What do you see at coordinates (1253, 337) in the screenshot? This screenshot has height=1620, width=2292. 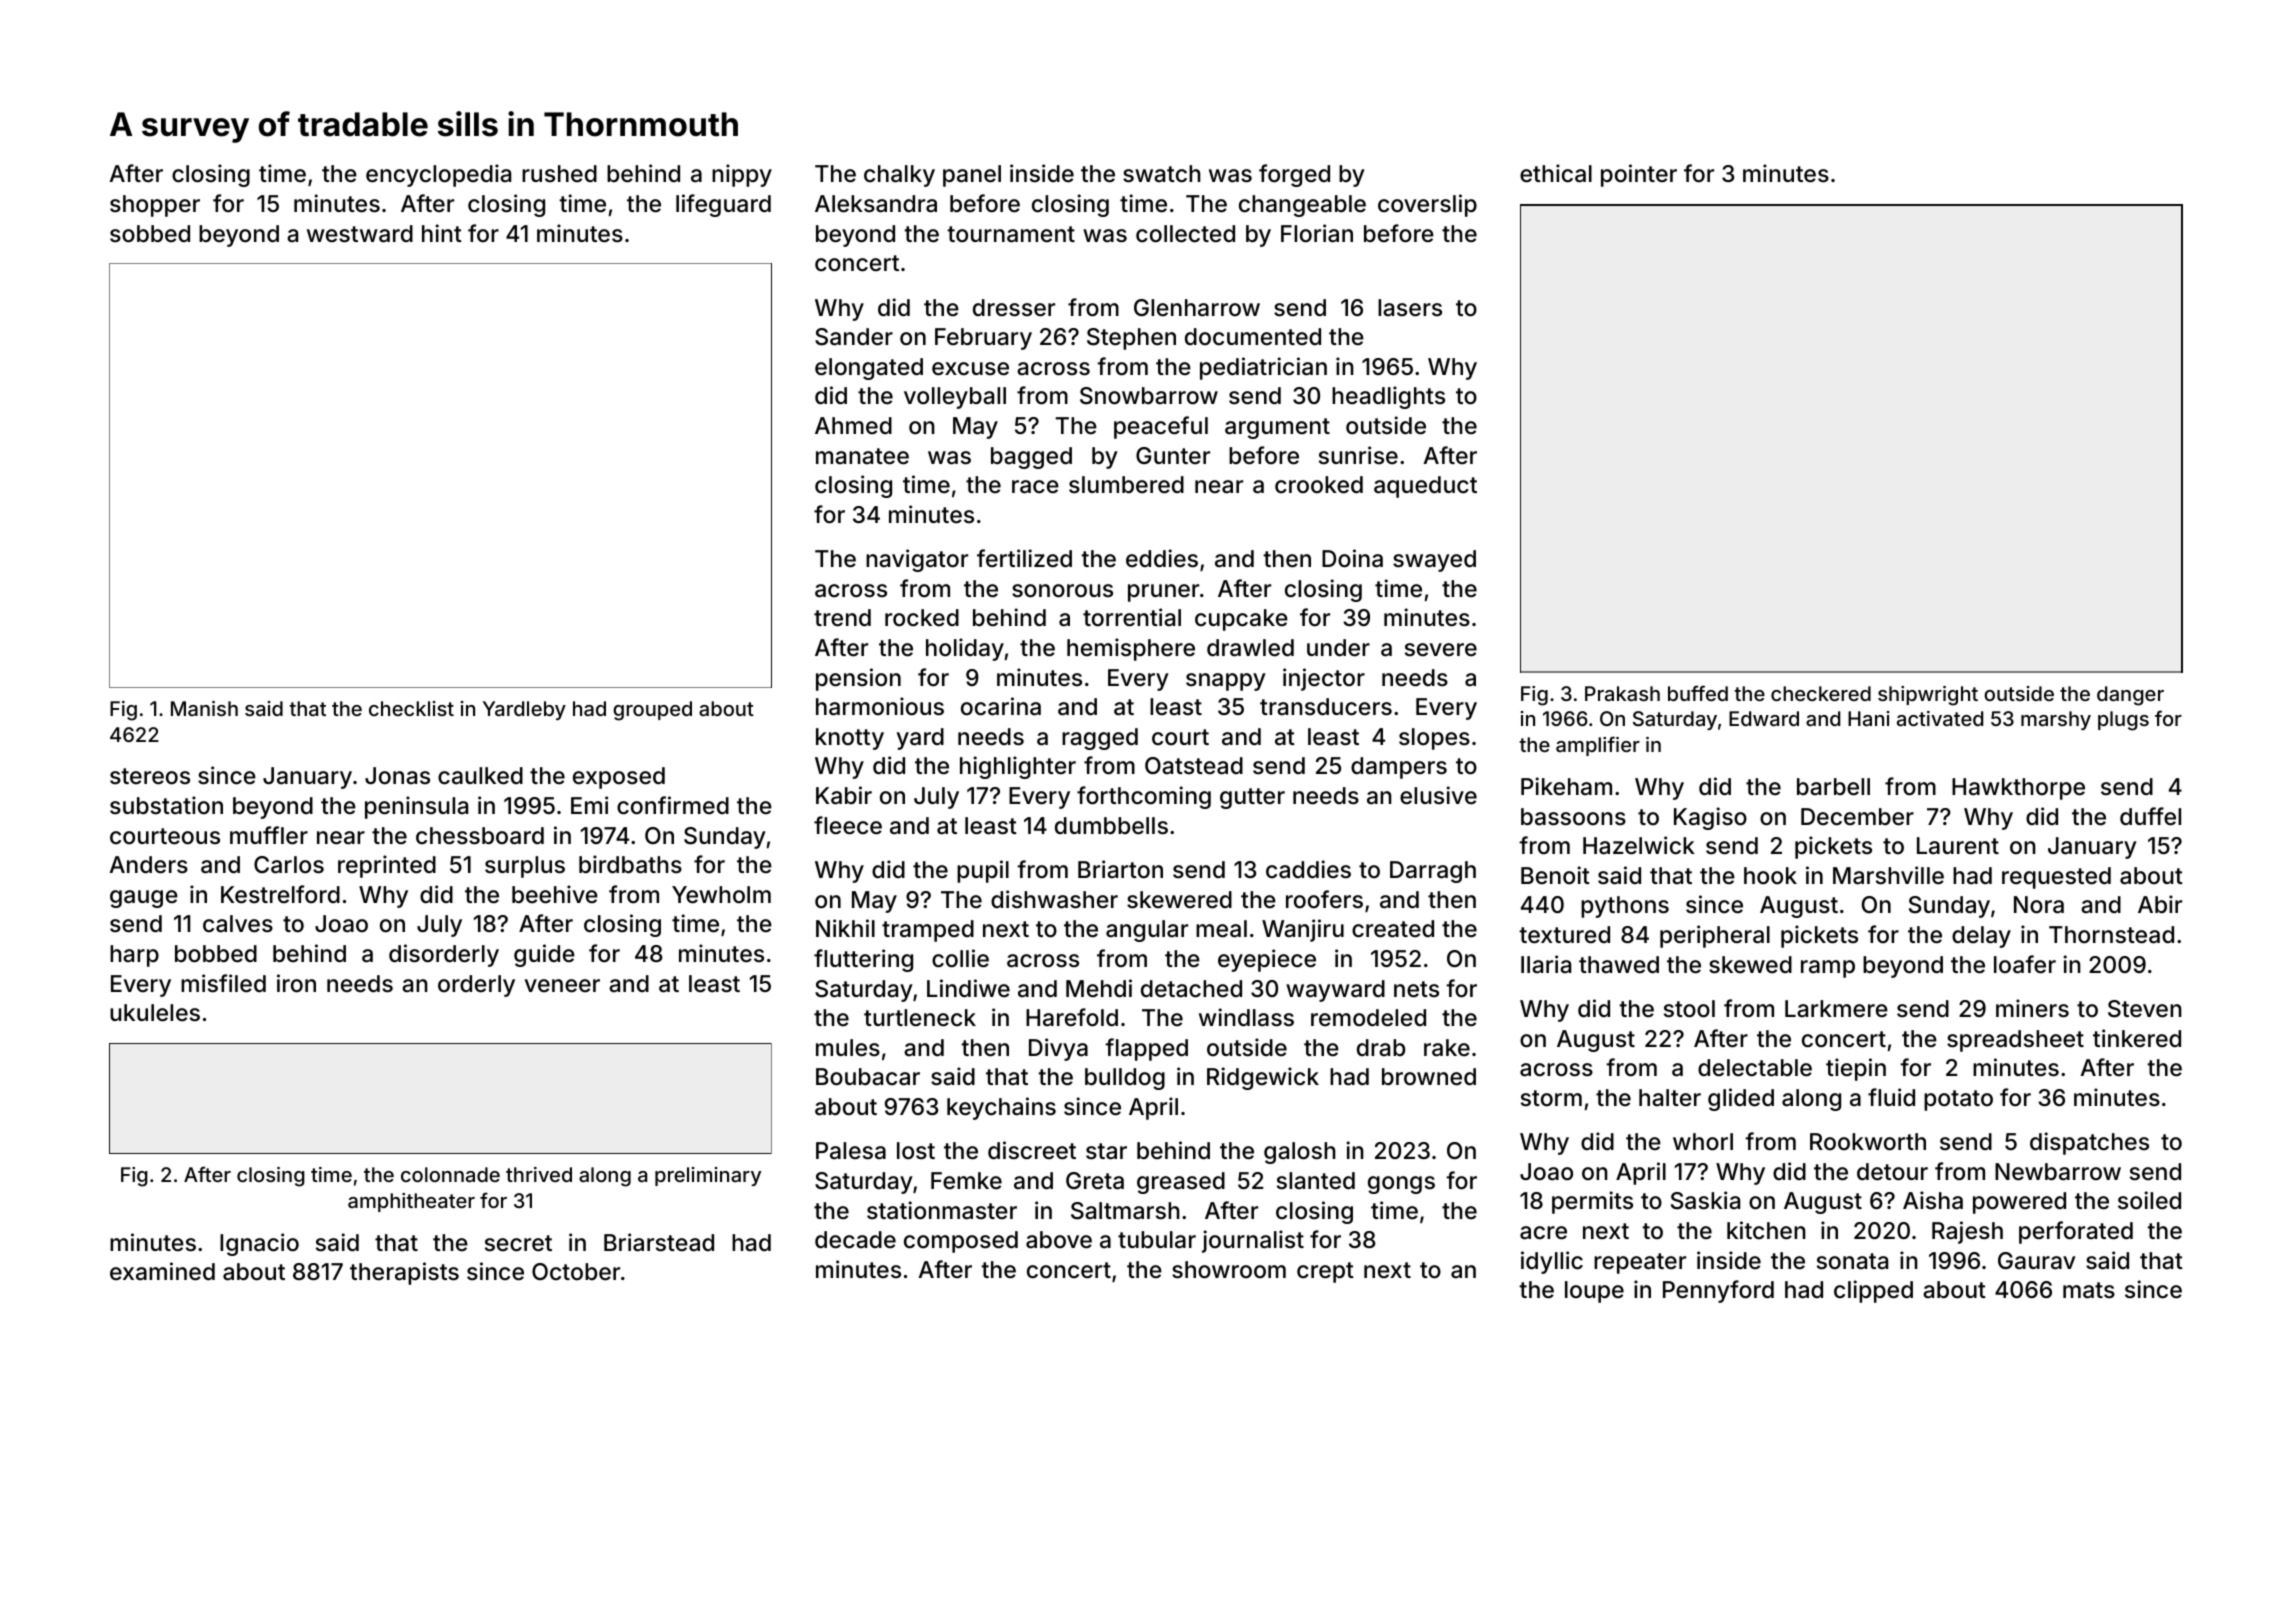 I see `documented` at bounding box center [1253, 337].
